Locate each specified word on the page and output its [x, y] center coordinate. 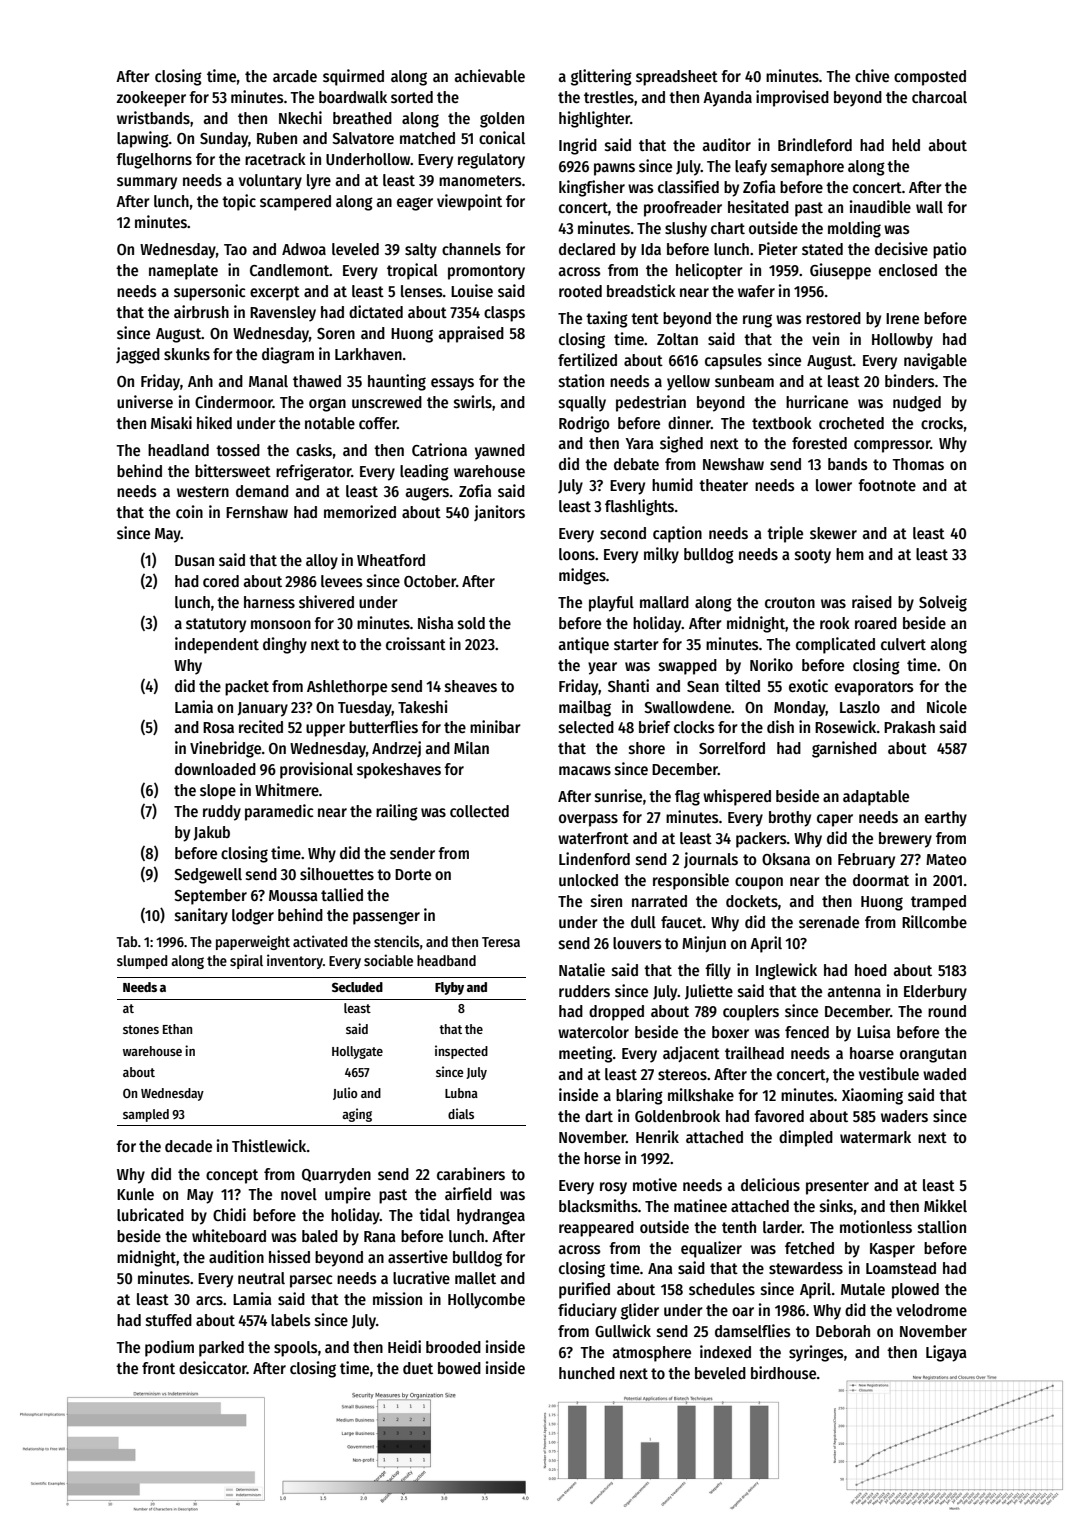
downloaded [215, 769]
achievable [490, 75]
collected [479, 811]
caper [835, 820]
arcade [295, 76]
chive [872, 75]
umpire [348, 1195]
